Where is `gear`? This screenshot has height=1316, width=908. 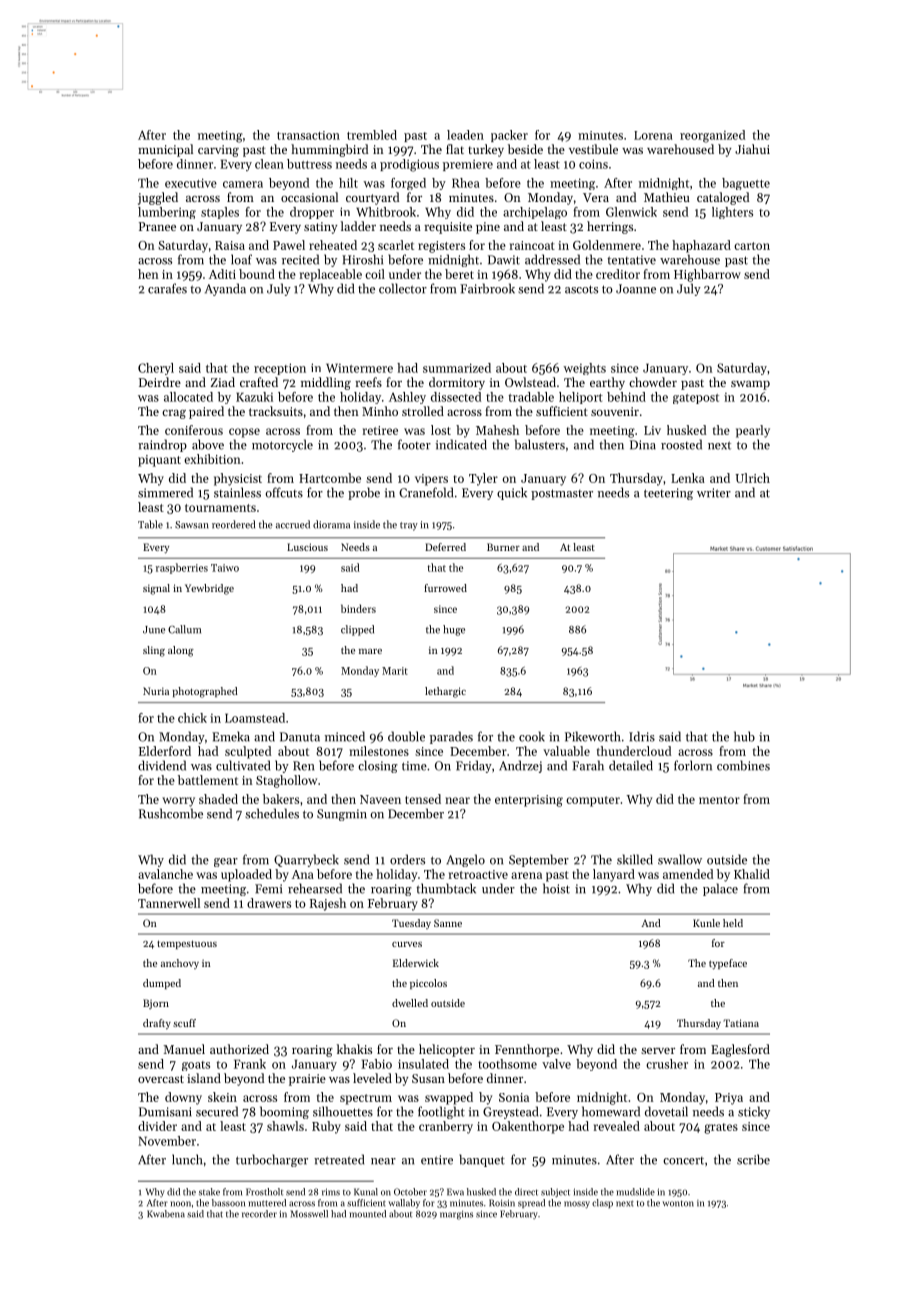
gear is located at coordinates (226, 862).
